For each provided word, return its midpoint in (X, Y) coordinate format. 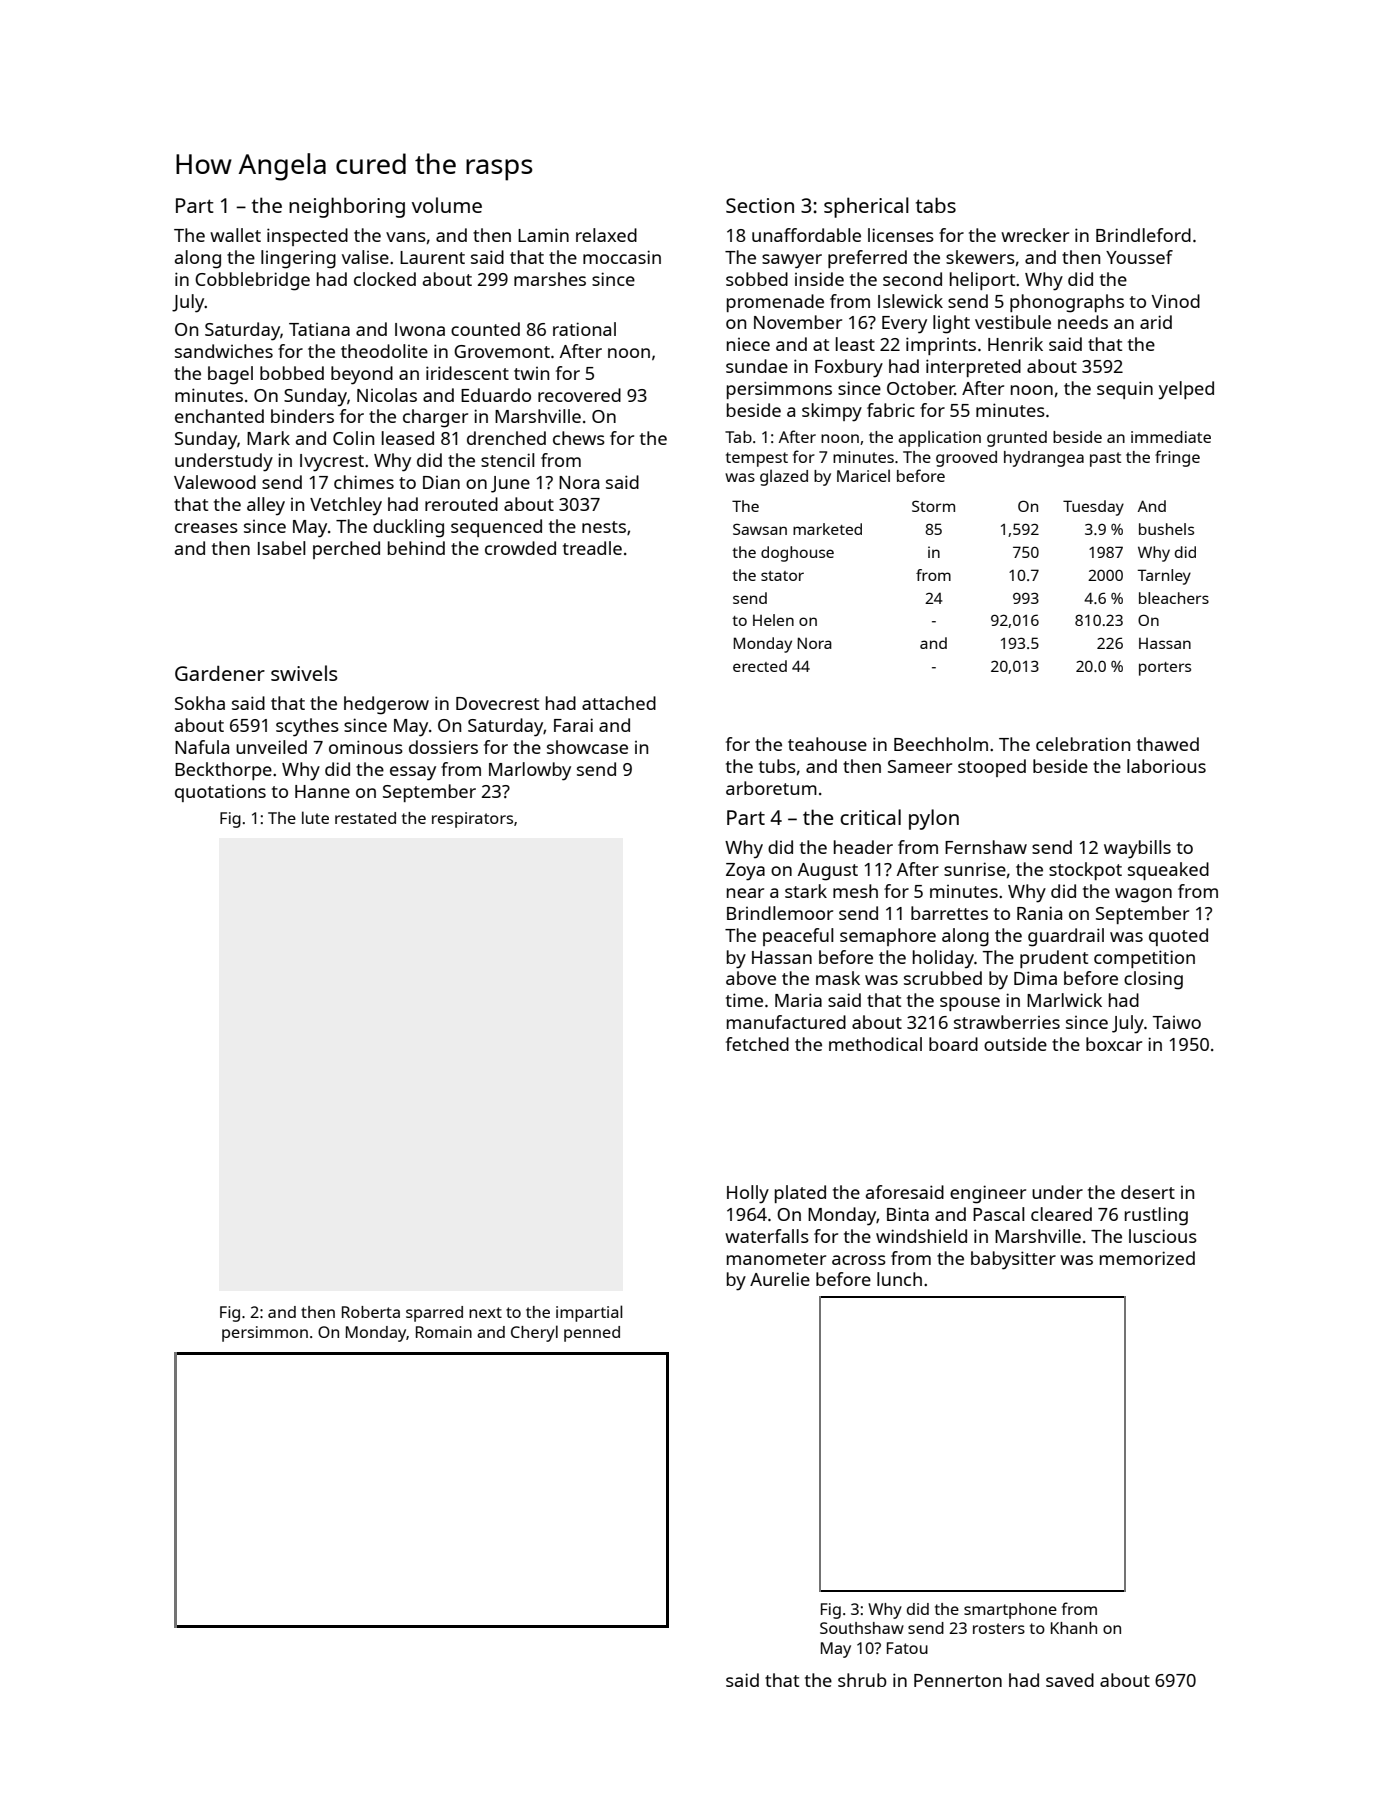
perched (346, 550)
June (510, 484)
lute (315, 817)
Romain (444, 1332)
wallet (235, 235)
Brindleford (1143, 235)
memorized (1147, 1258)
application (939, 438)
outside (1015, 1044)
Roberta (371, 1312)
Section (760, 205)
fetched (757, 1044)
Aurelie (780, 1279)
